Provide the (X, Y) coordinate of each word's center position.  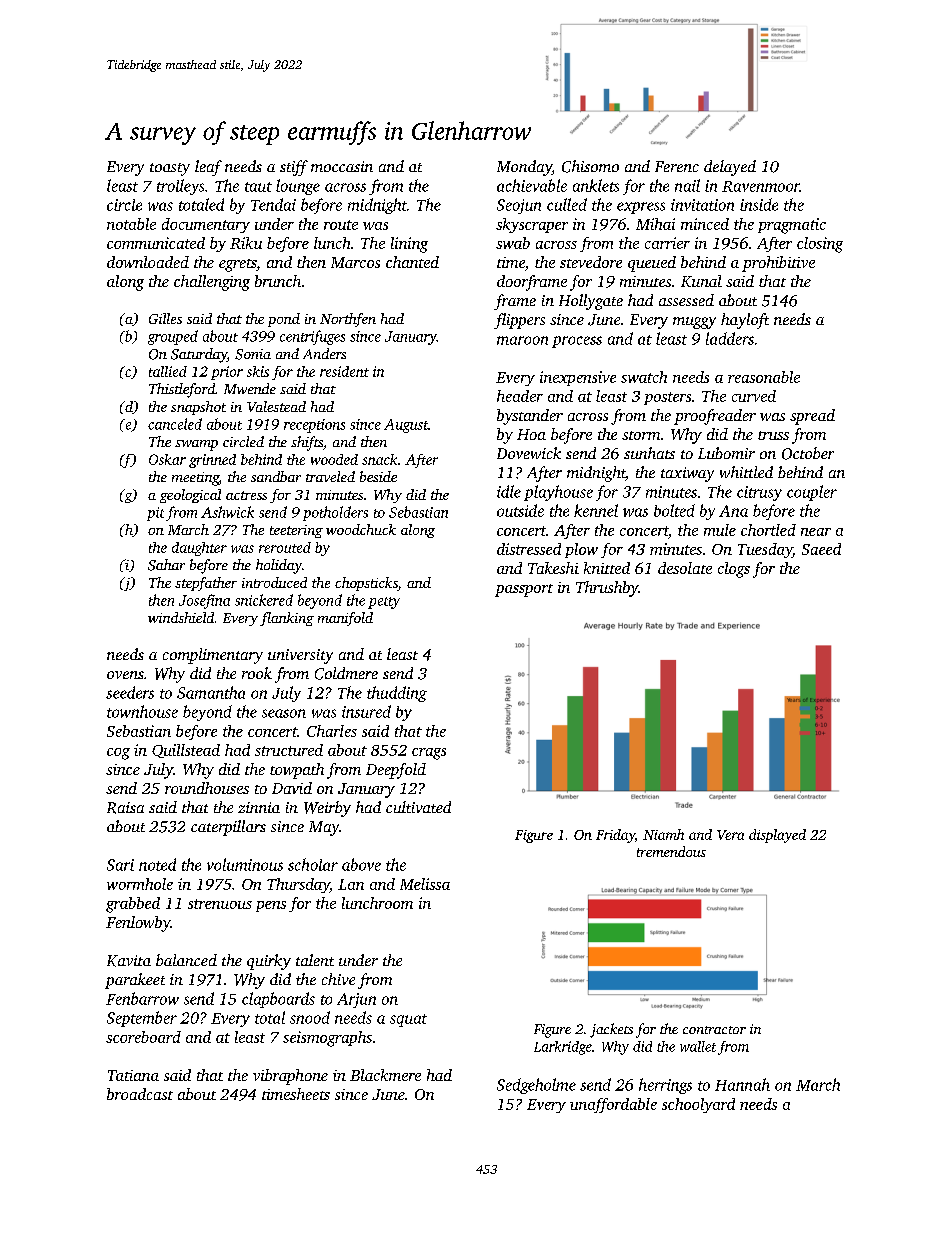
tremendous (671, 851)
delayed (730, 168)
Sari (120, 865)
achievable (532, 185)
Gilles (165, 318)
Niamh (663, 834)
